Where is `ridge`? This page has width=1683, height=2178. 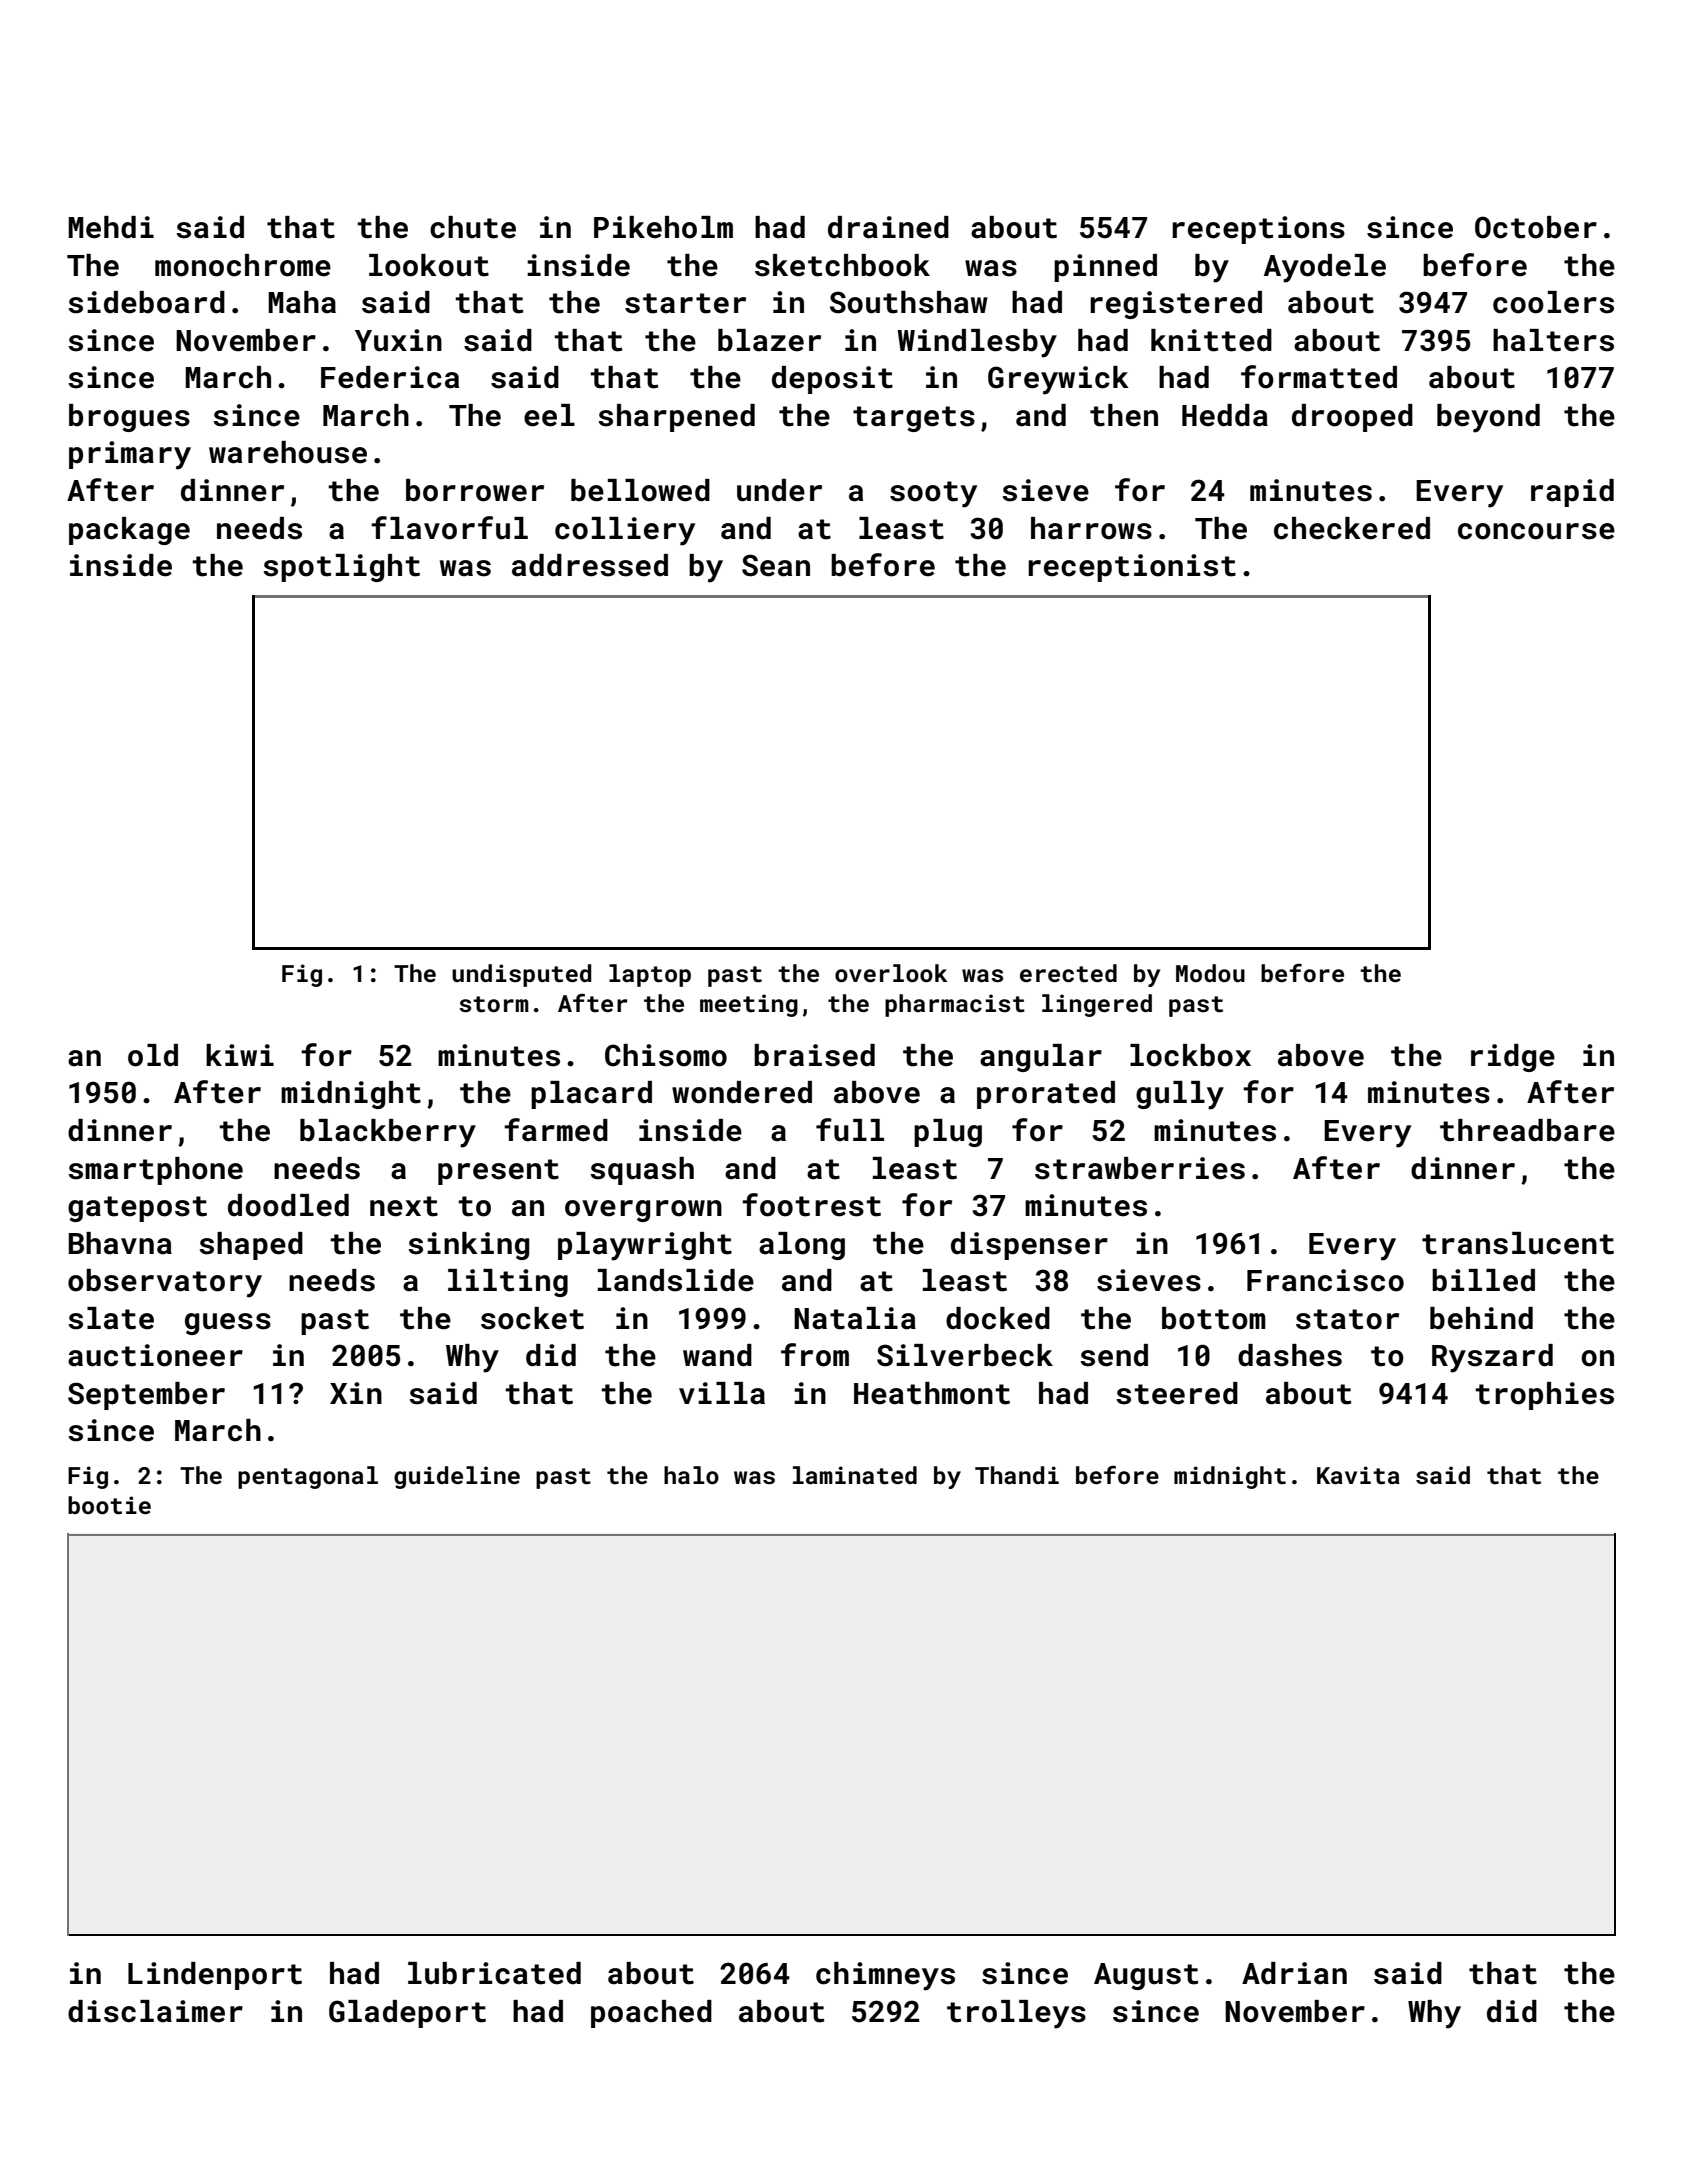
ridge is located at coordinates (1513, 1058).
